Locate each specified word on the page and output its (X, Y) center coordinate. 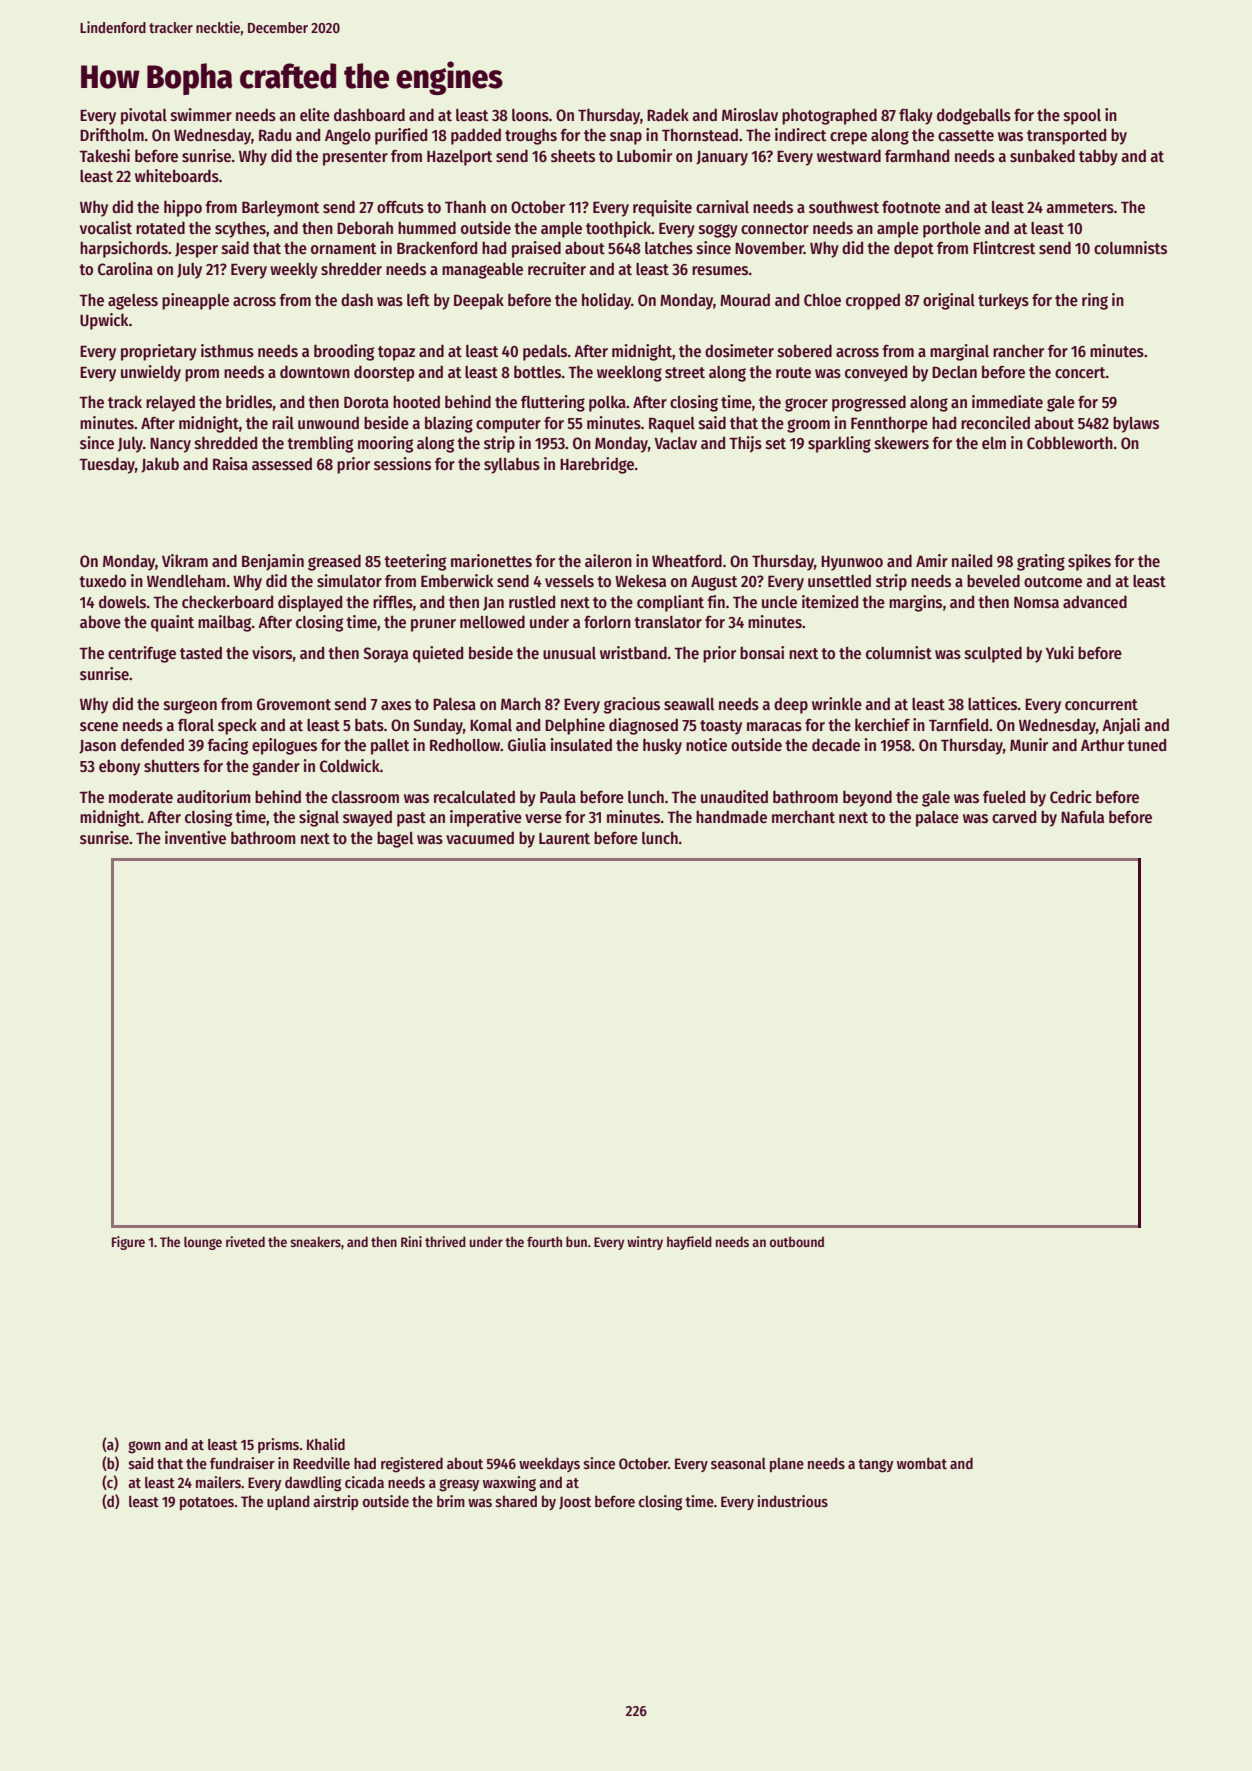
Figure (128, 1243)
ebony (119, 767)
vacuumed (480, 838)
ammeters (1080, 207)
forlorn (607, 622)
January (722, 158)
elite (315, 114)
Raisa (230, 464)
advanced (1095, 601)
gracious (632, 705)
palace (937, 819)
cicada (364, 1482)
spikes (1089, 562)
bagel (395, 839)
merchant (803, 816)
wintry (645, 1243)
